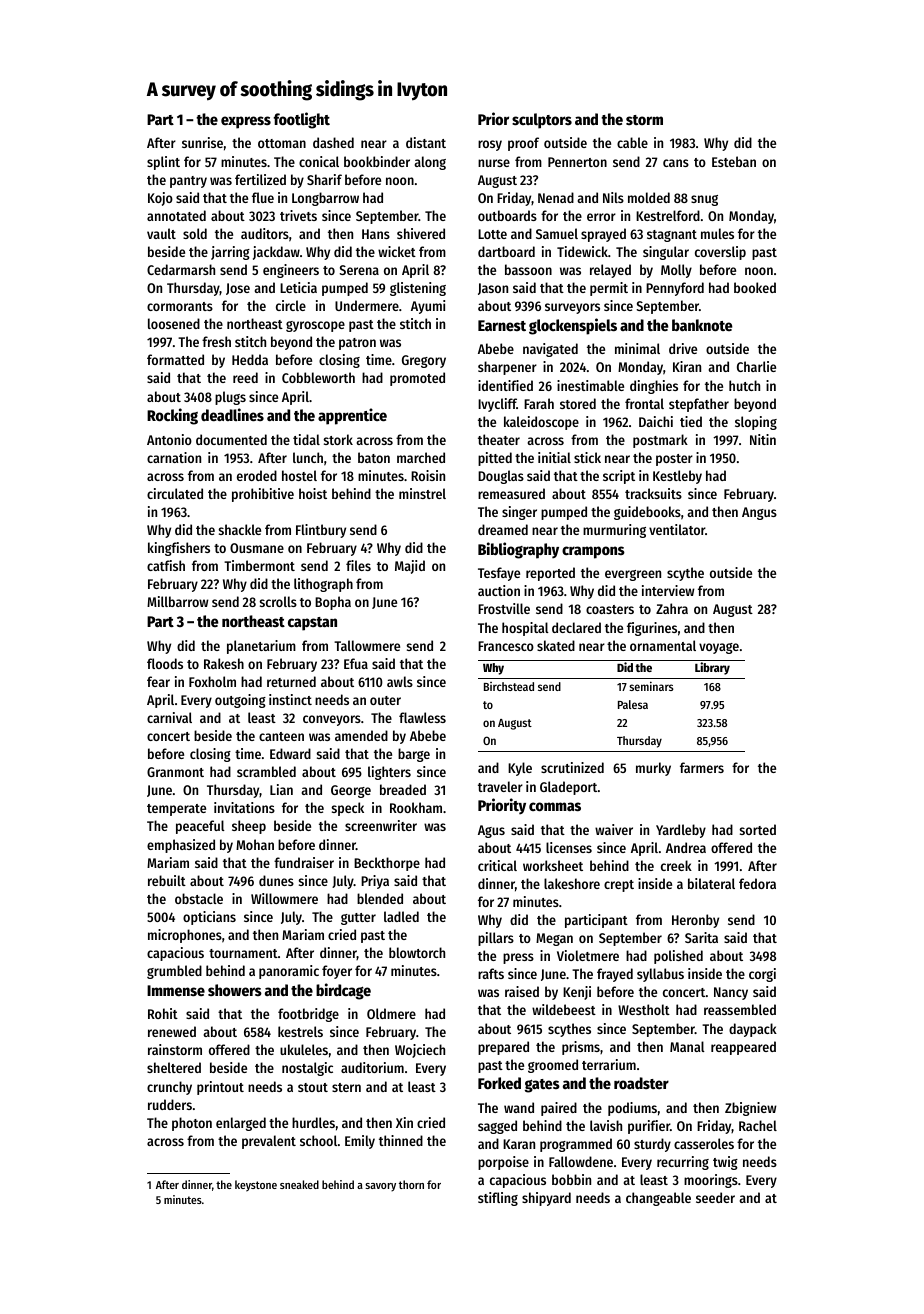 The image size is (924, 1314). What do you see at coordinates (163, 1013) in the page?
I see `Rohit` at bounding box center [163, 1013].
